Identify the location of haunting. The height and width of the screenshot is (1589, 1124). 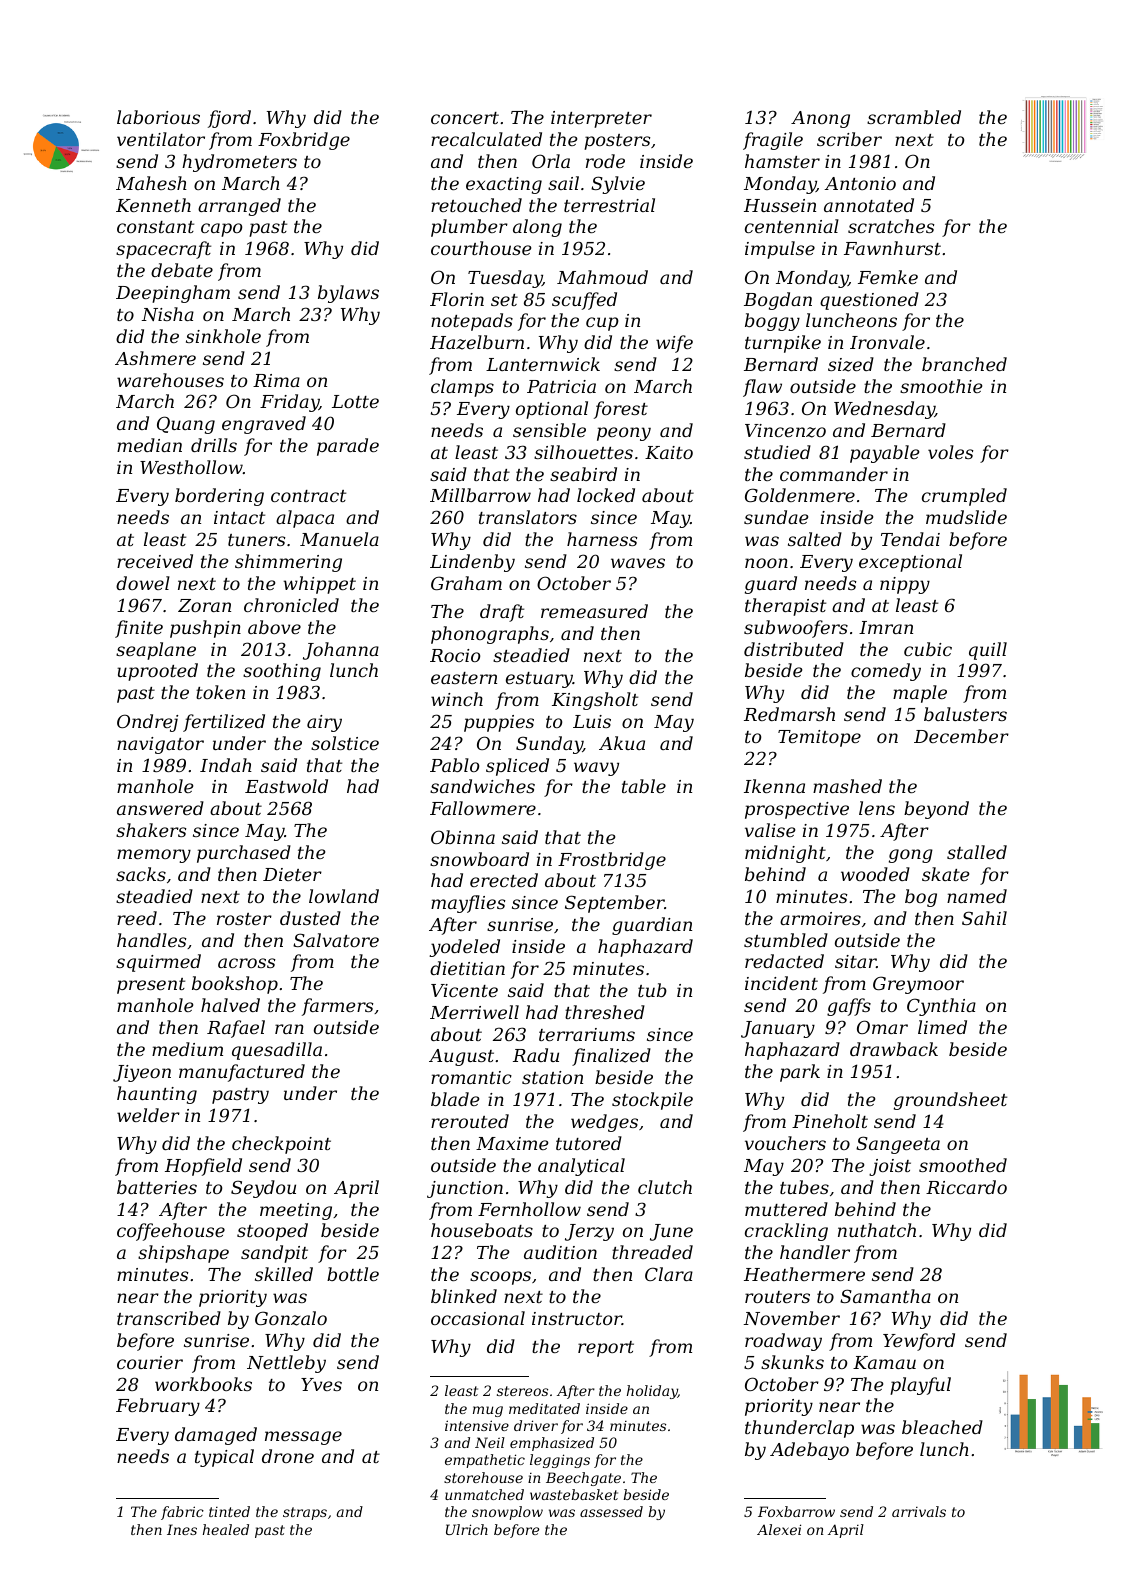
(157, 1095).
